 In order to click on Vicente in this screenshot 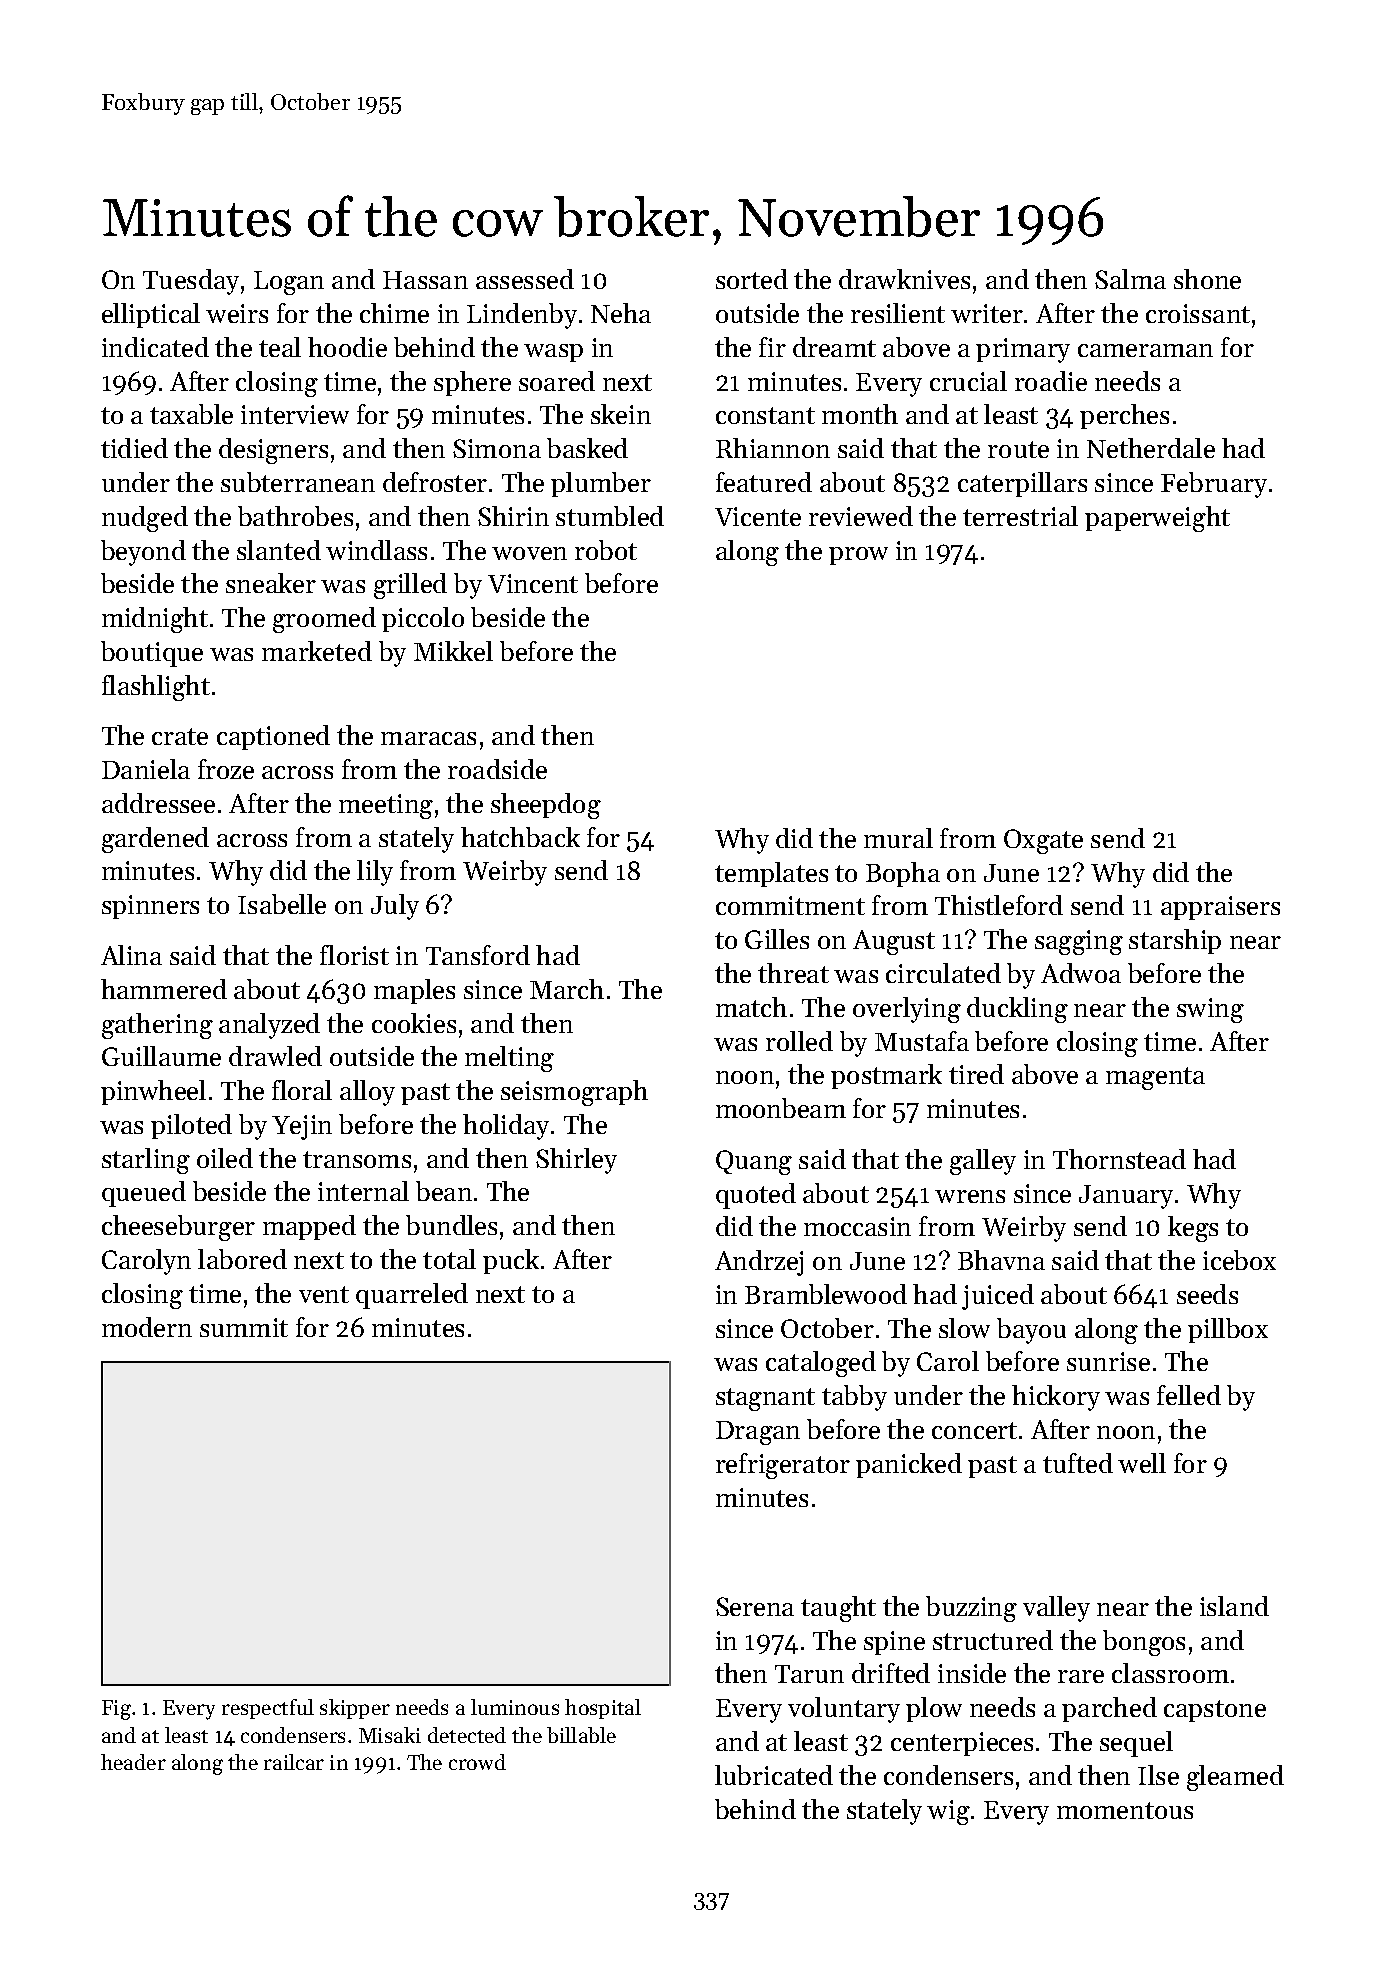, I will do `click(758, 516)`.
